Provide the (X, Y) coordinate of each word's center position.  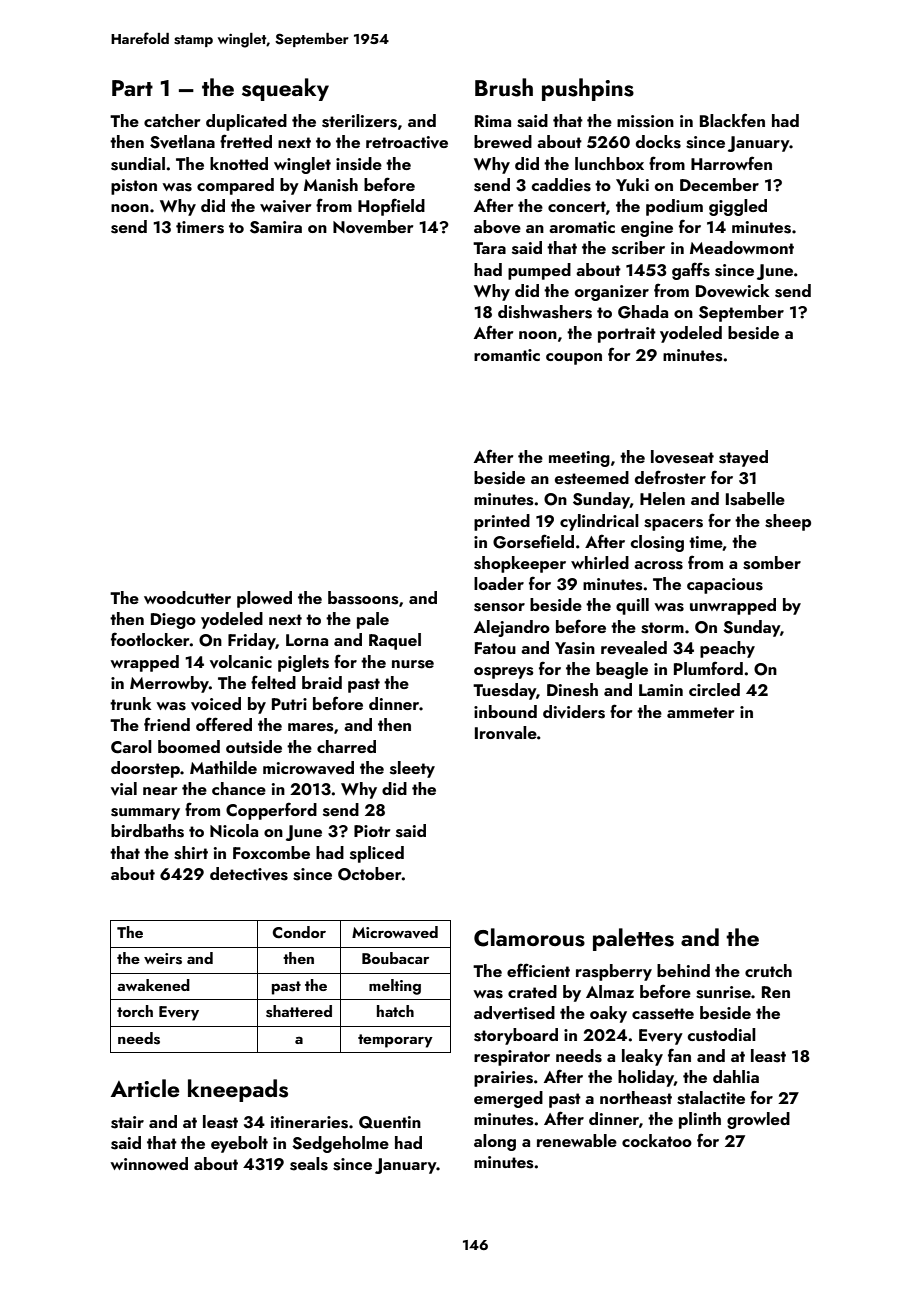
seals (309, 1164)
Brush (504, 87)
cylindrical (599, 522)
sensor (499, 607)
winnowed (149, 1163)
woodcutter (187, 597)
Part (132, 88)
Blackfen (732, 120)
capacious (725, 586)
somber (772, 563)
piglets (303, 663)
